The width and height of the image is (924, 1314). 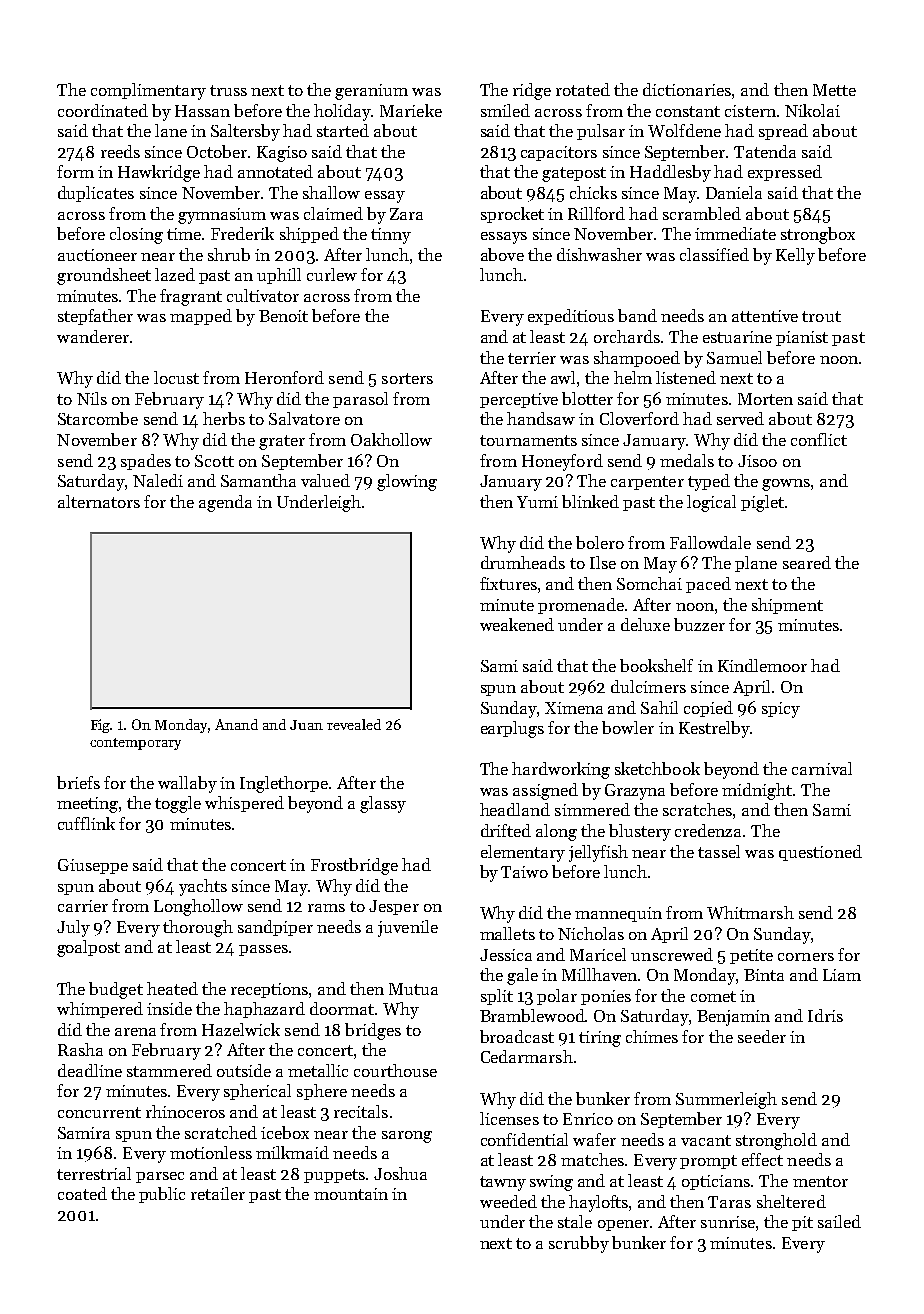 I want to click on mannequin, so click(x=618, y=914).
